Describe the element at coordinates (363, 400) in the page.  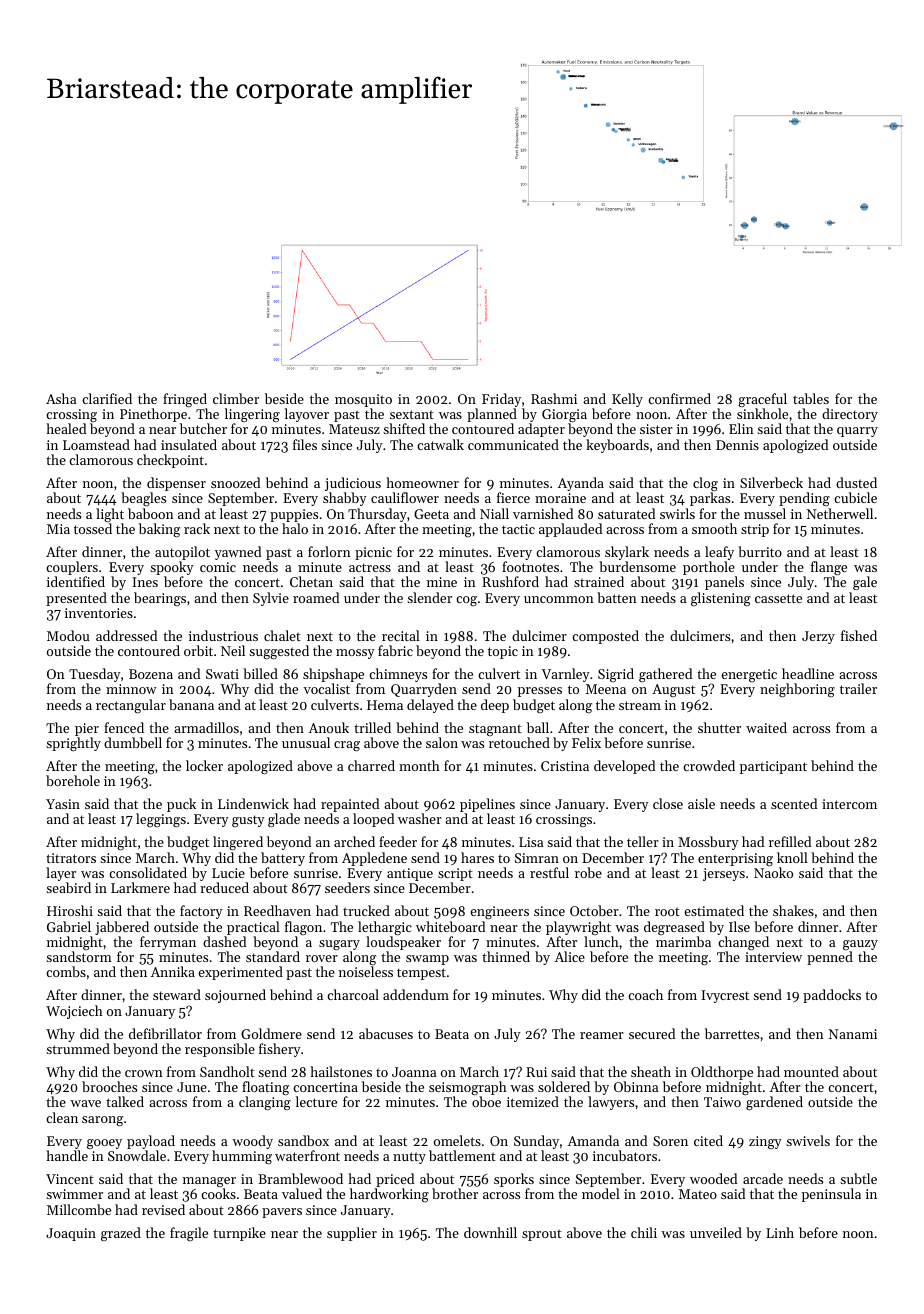
I see `mosquito` at that location.
